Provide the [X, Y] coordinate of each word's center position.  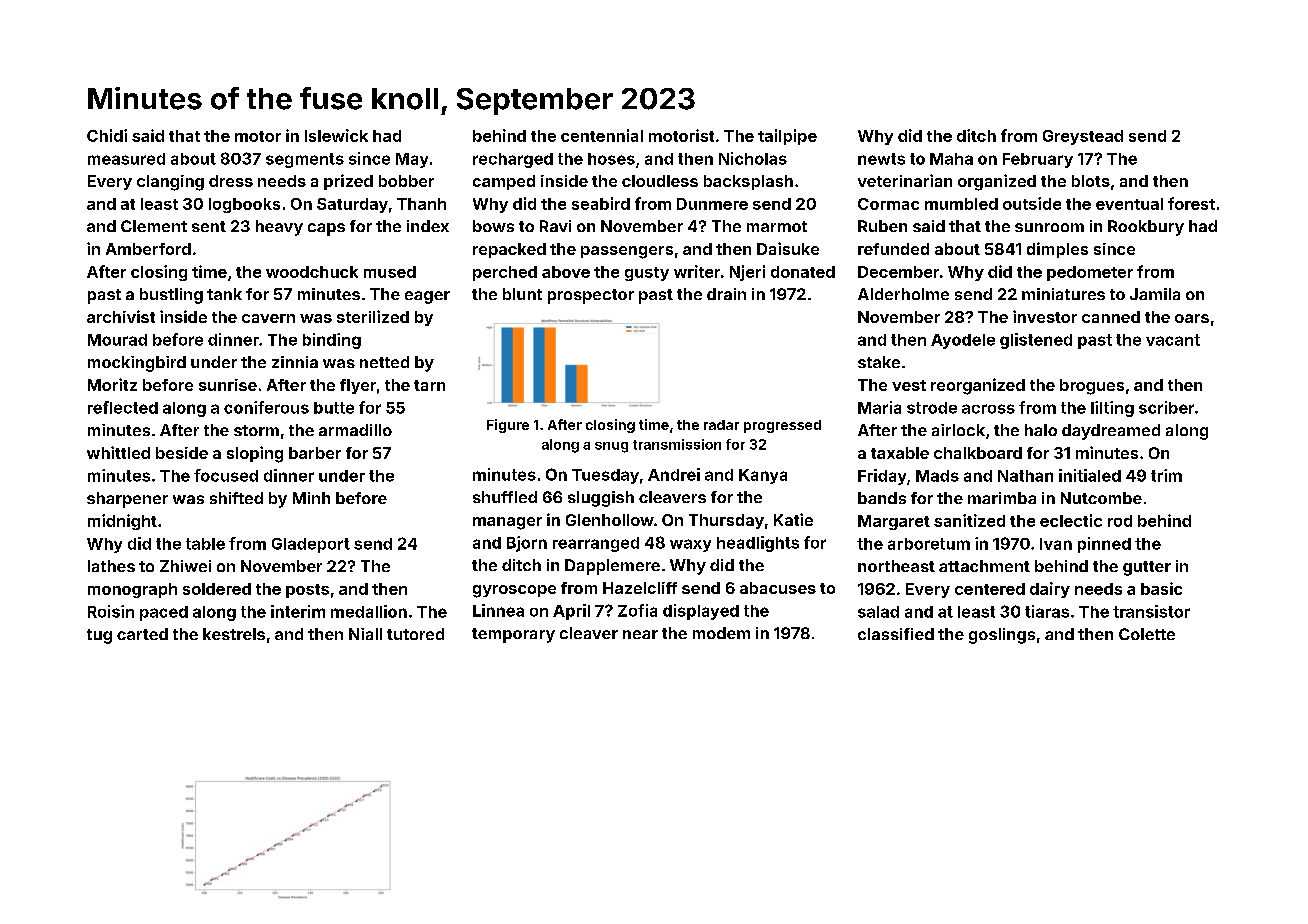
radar [721, 425]
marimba [1002, 498]
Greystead [1083, 137]
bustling [171, 296]
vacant [1173, 340]
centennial [602, 135]
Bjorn [527, 544]
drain [726, 294]
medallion [369, 611]
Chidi [107, 135]
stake [879, 362]
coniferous [266, 407]
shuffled [505, 497]
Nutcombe [1101, 498]
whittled [118, 452]
